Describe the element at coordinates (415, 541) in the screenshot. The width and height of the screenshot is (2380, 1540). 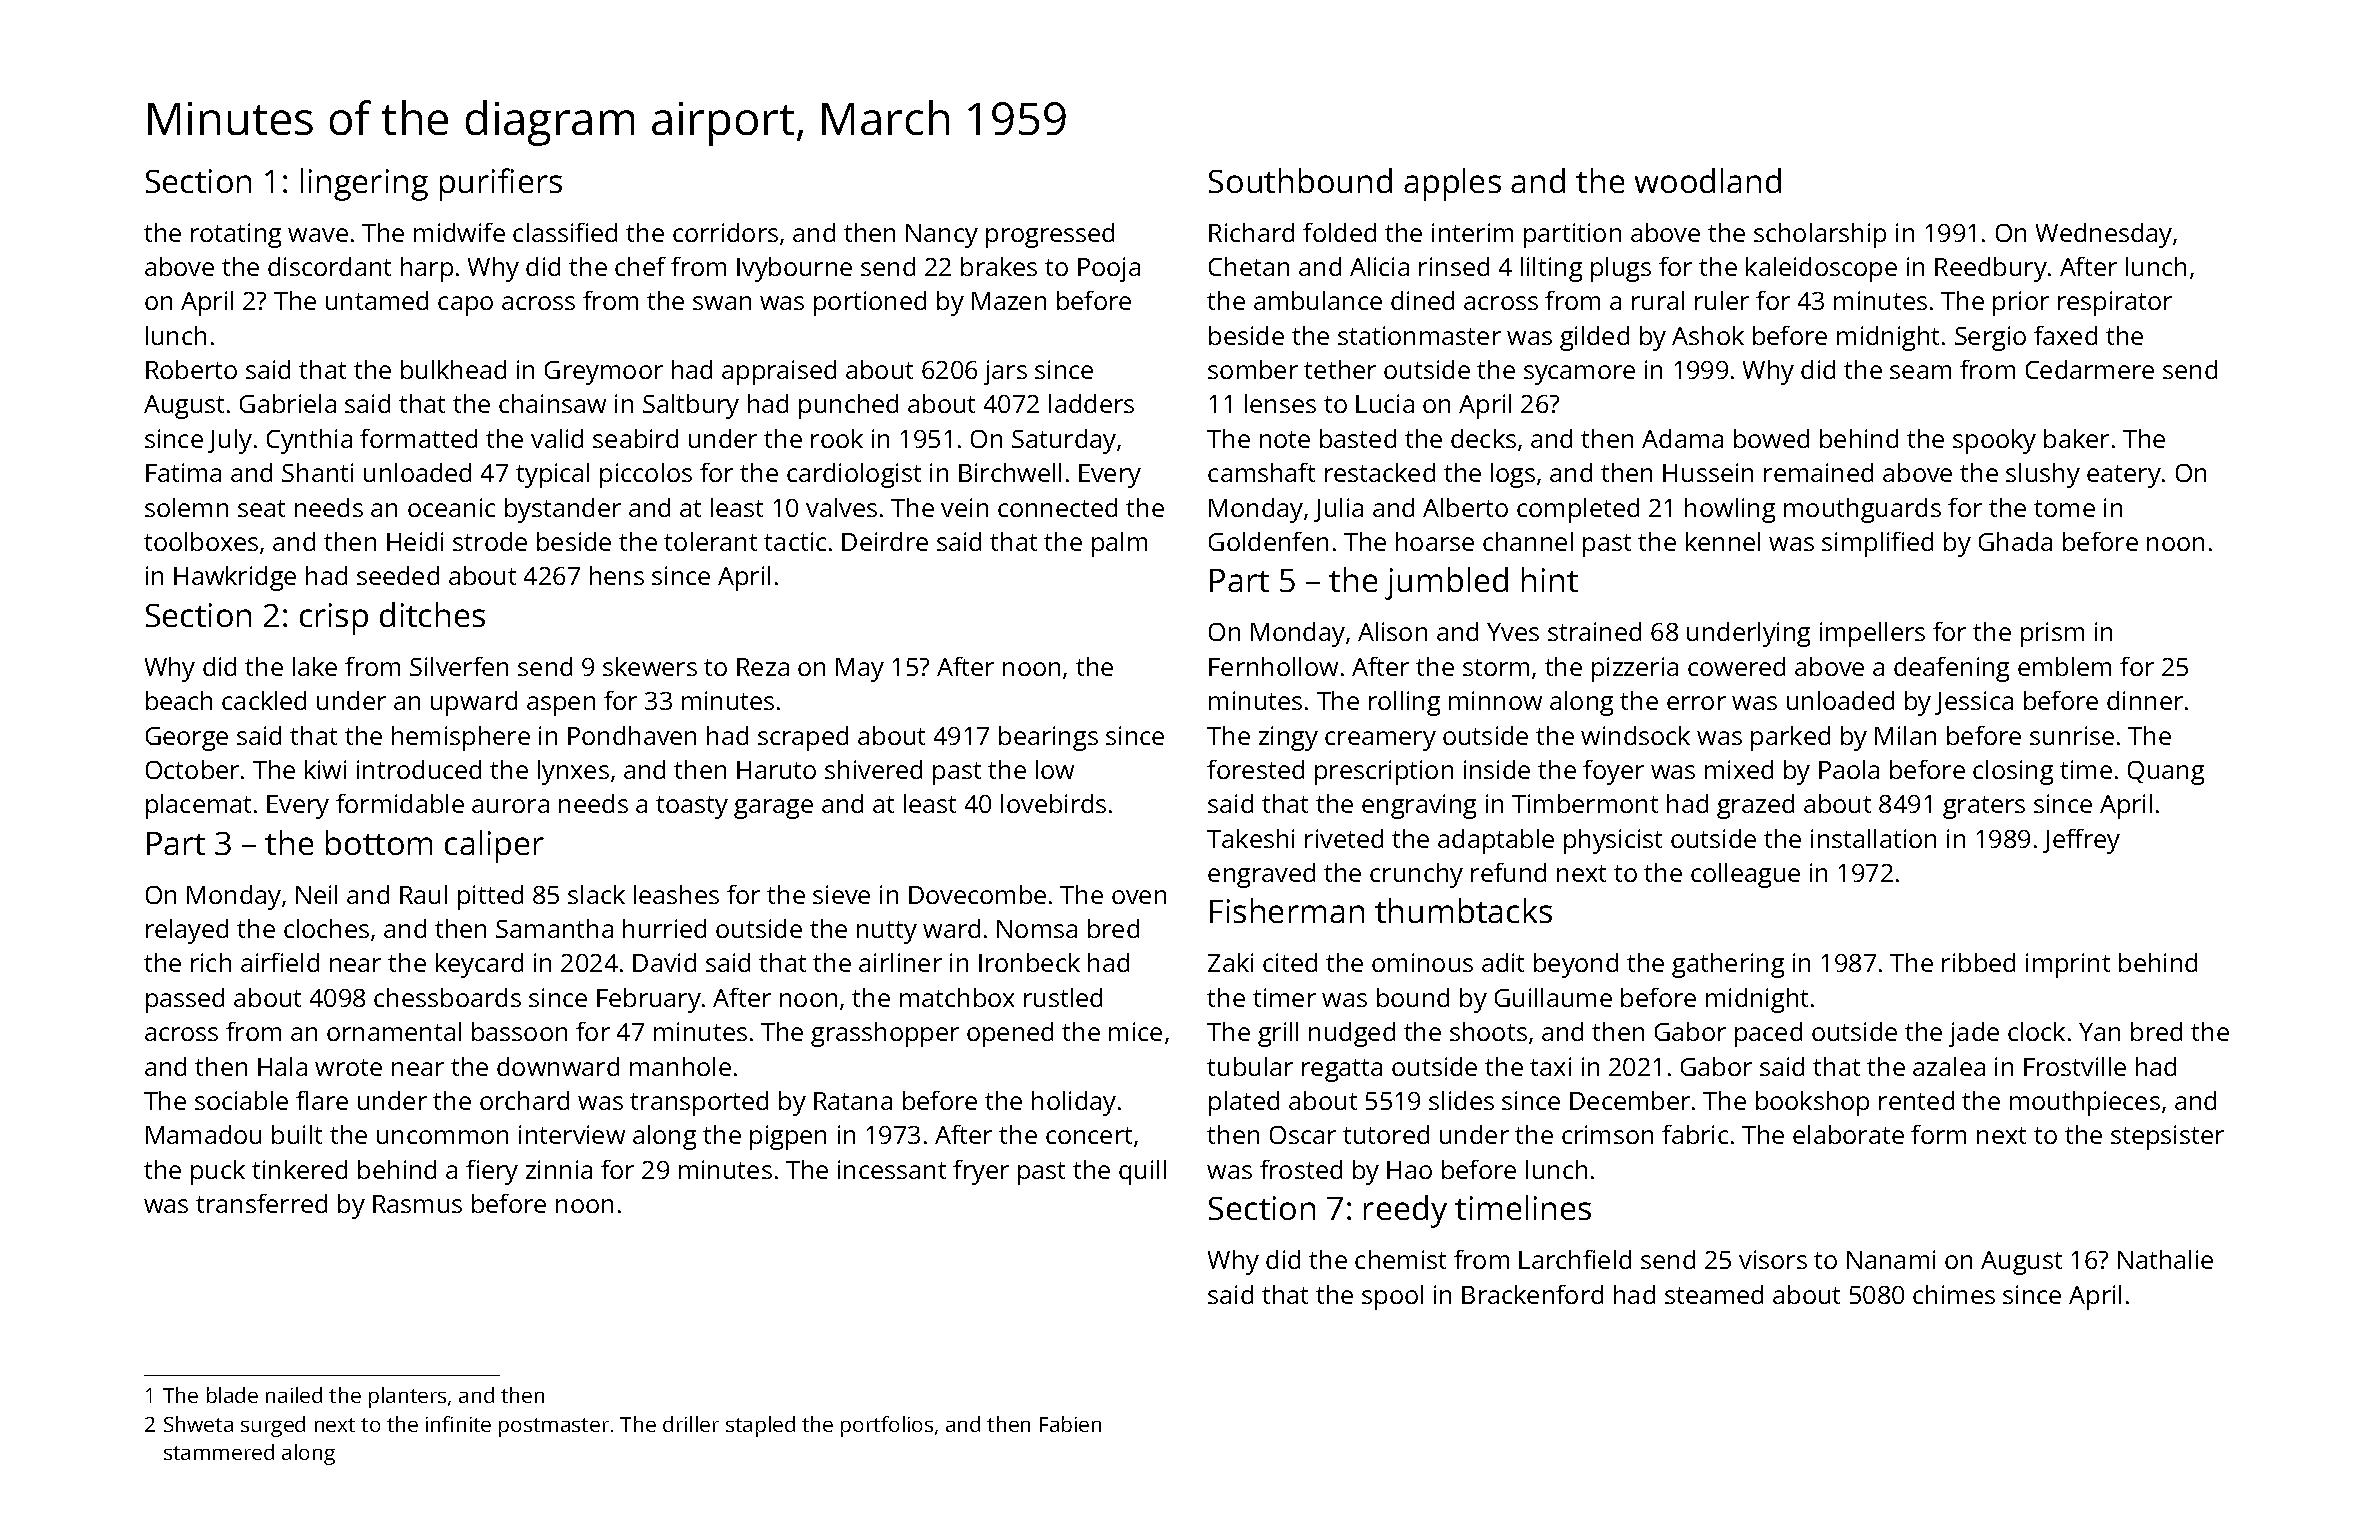
I see `Heidi` at that location.
